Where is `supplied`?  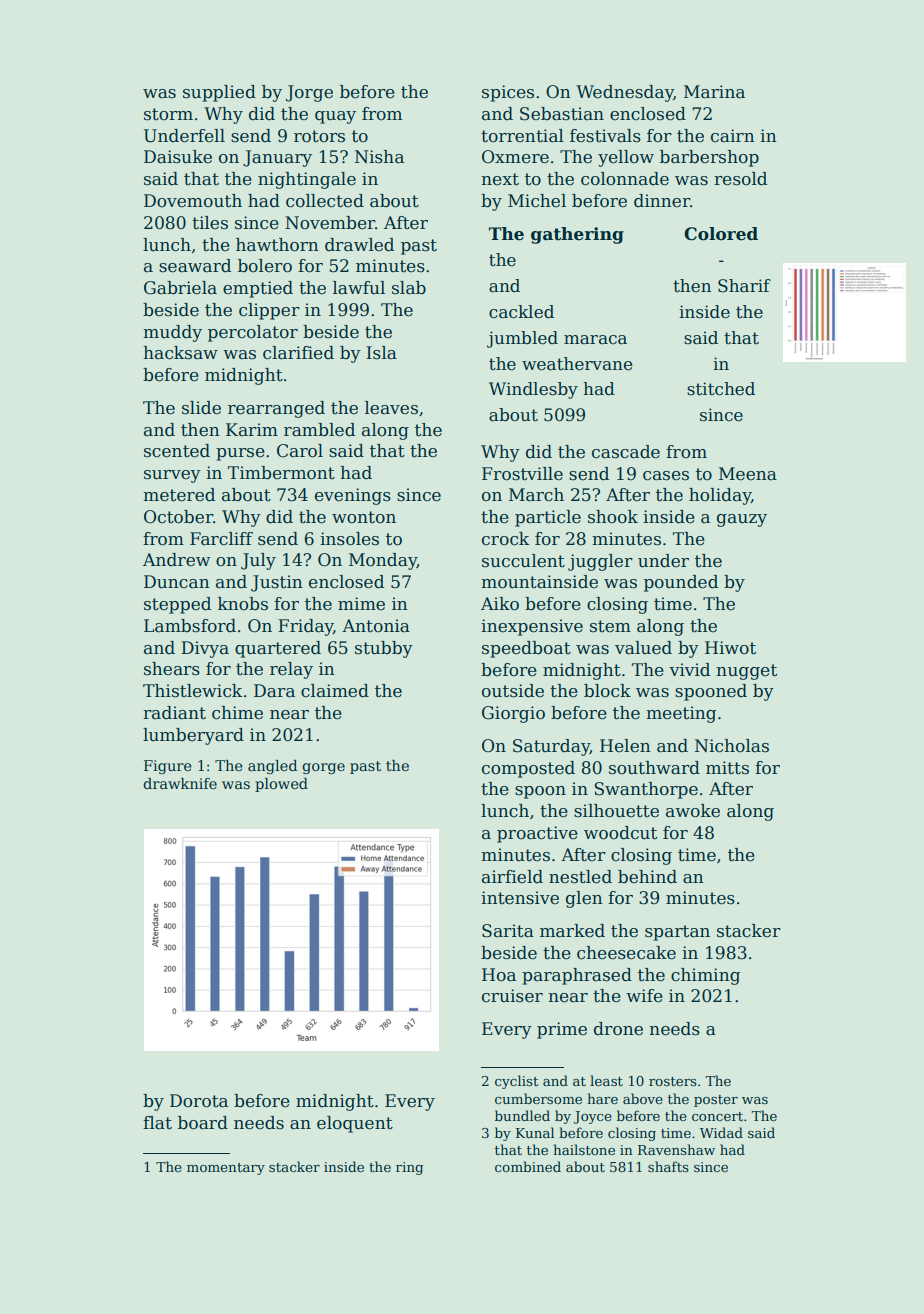
supplied is located at coordinates (219, 93).
